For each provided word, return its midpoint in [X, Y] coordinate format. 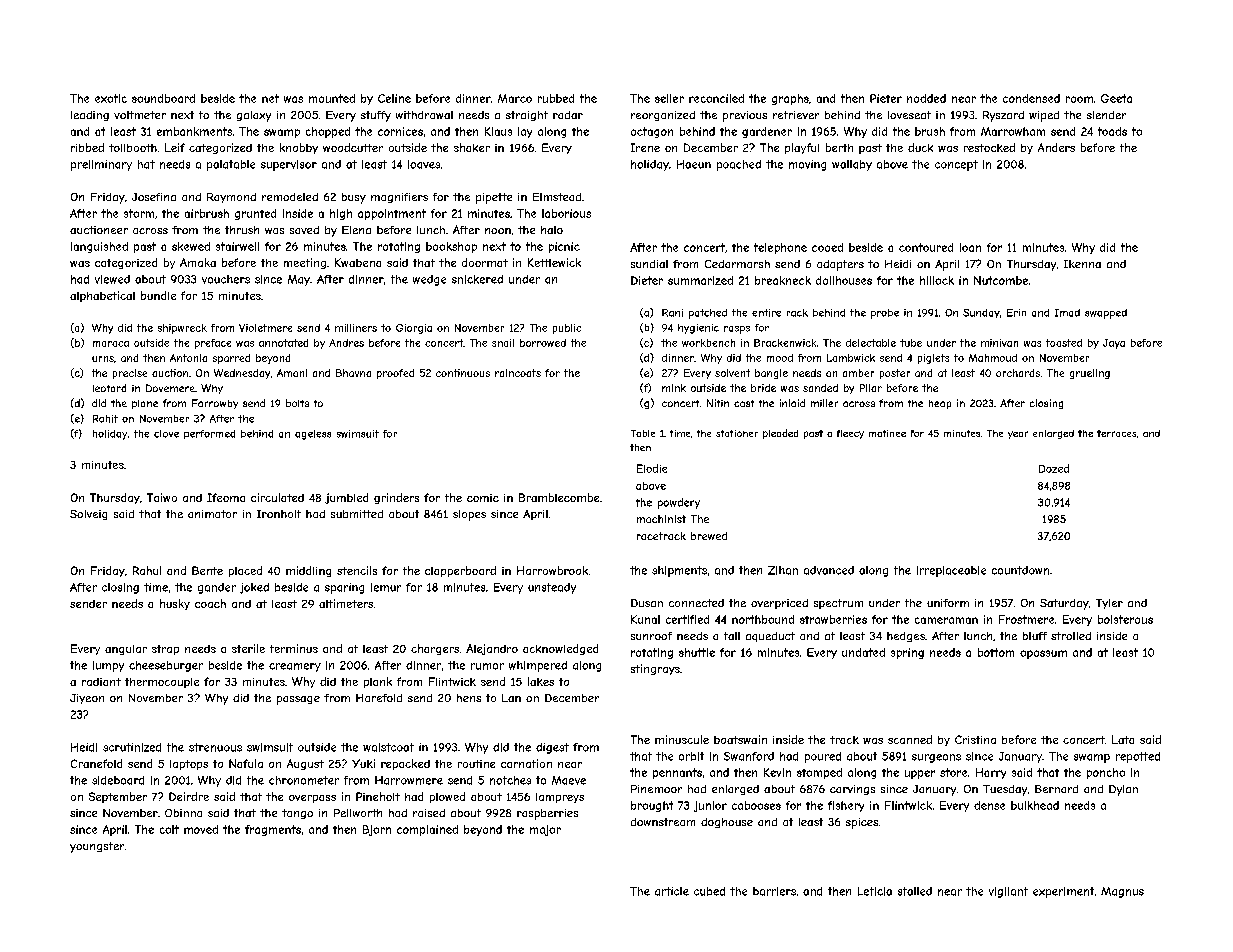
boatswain [740, 739]
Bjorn [377, 830]
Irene [645, 147]
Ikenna [1082, 264]
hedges [906, 637]
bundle [158, 295]
